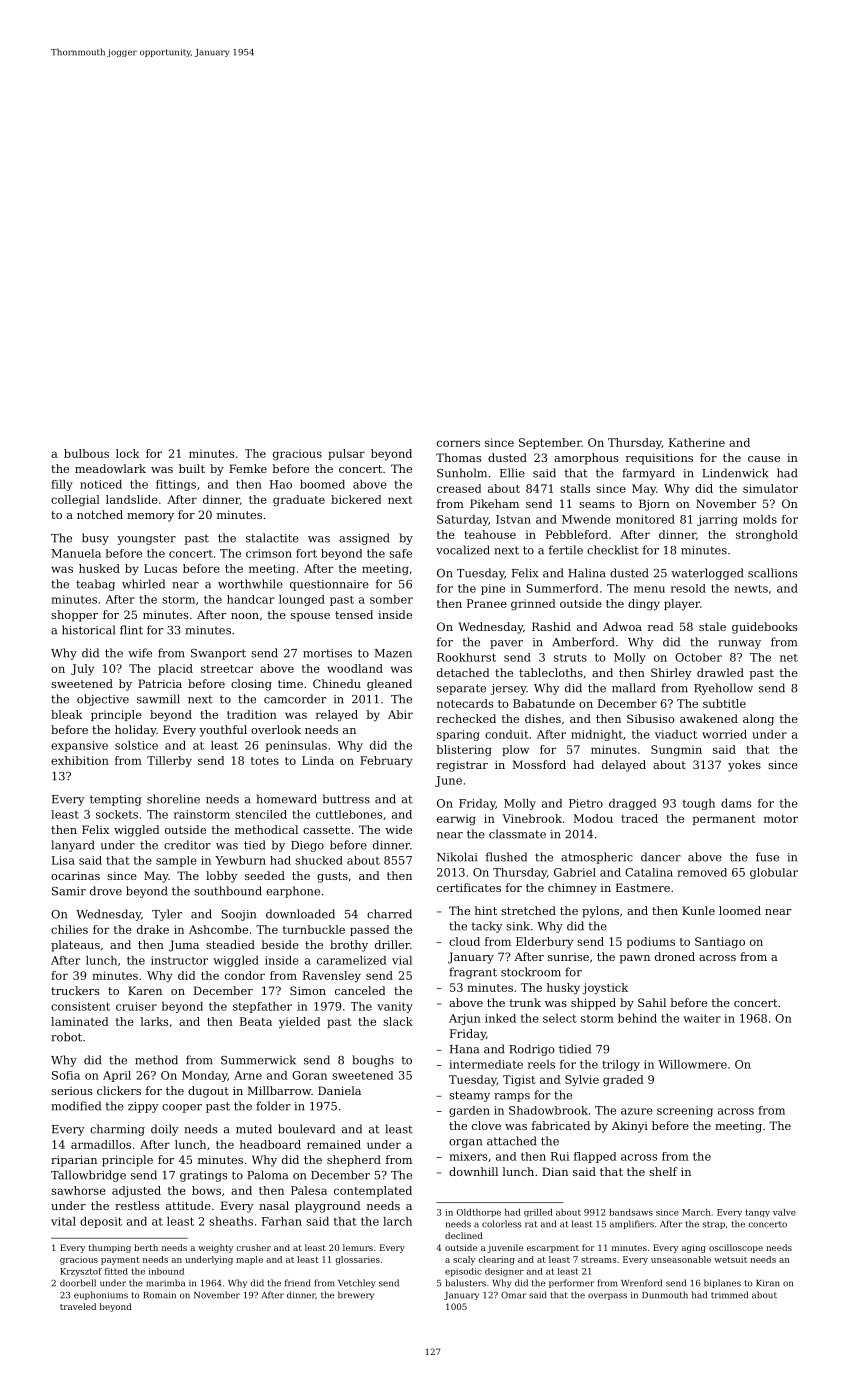 This page has width=849, height=1400. What do you see at coordinates (389, 685) in the page?
I see `gleaned` at bounding box center [389, 685].
